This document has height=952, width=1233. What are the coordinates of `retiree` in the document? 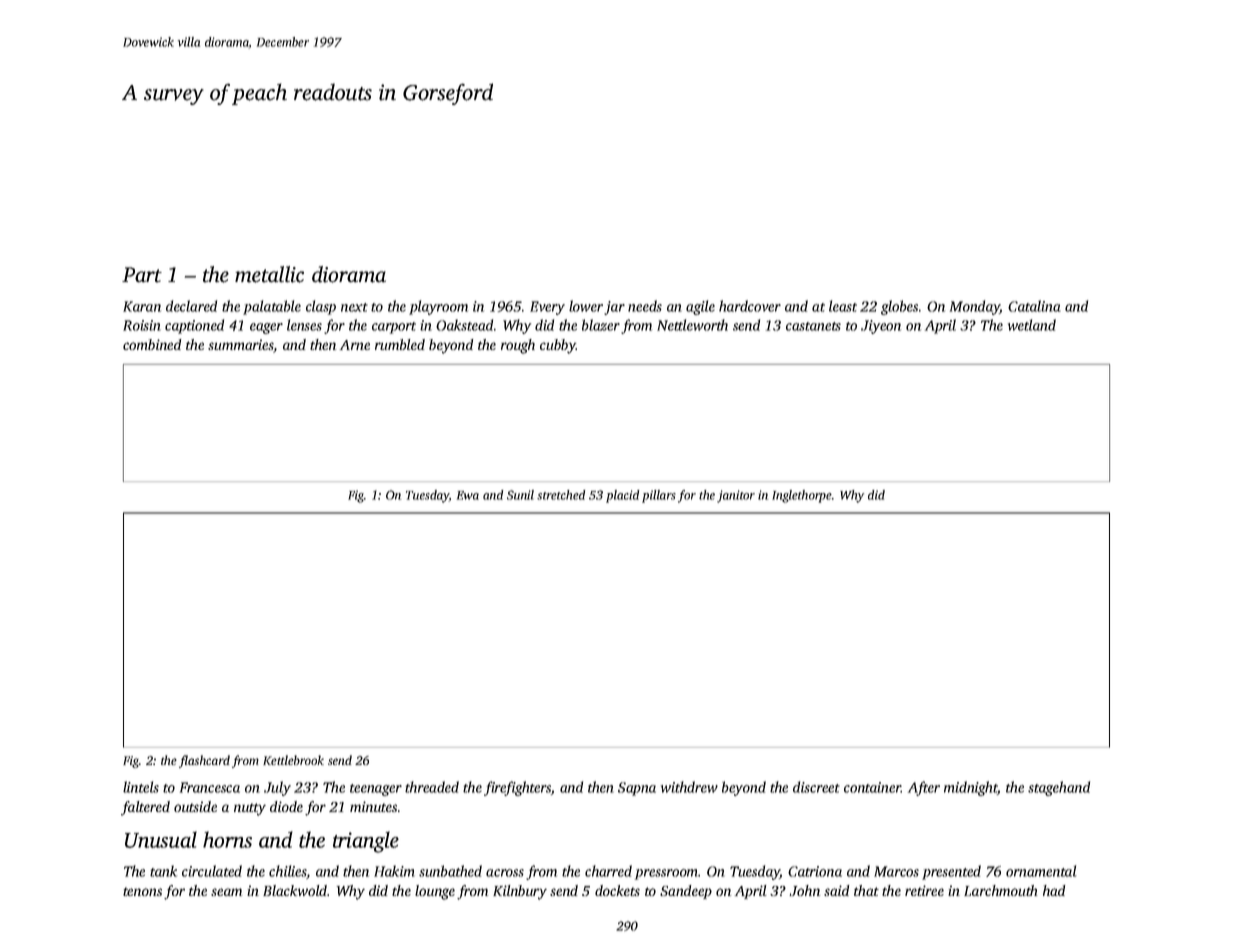 It's located at (924, 890).
